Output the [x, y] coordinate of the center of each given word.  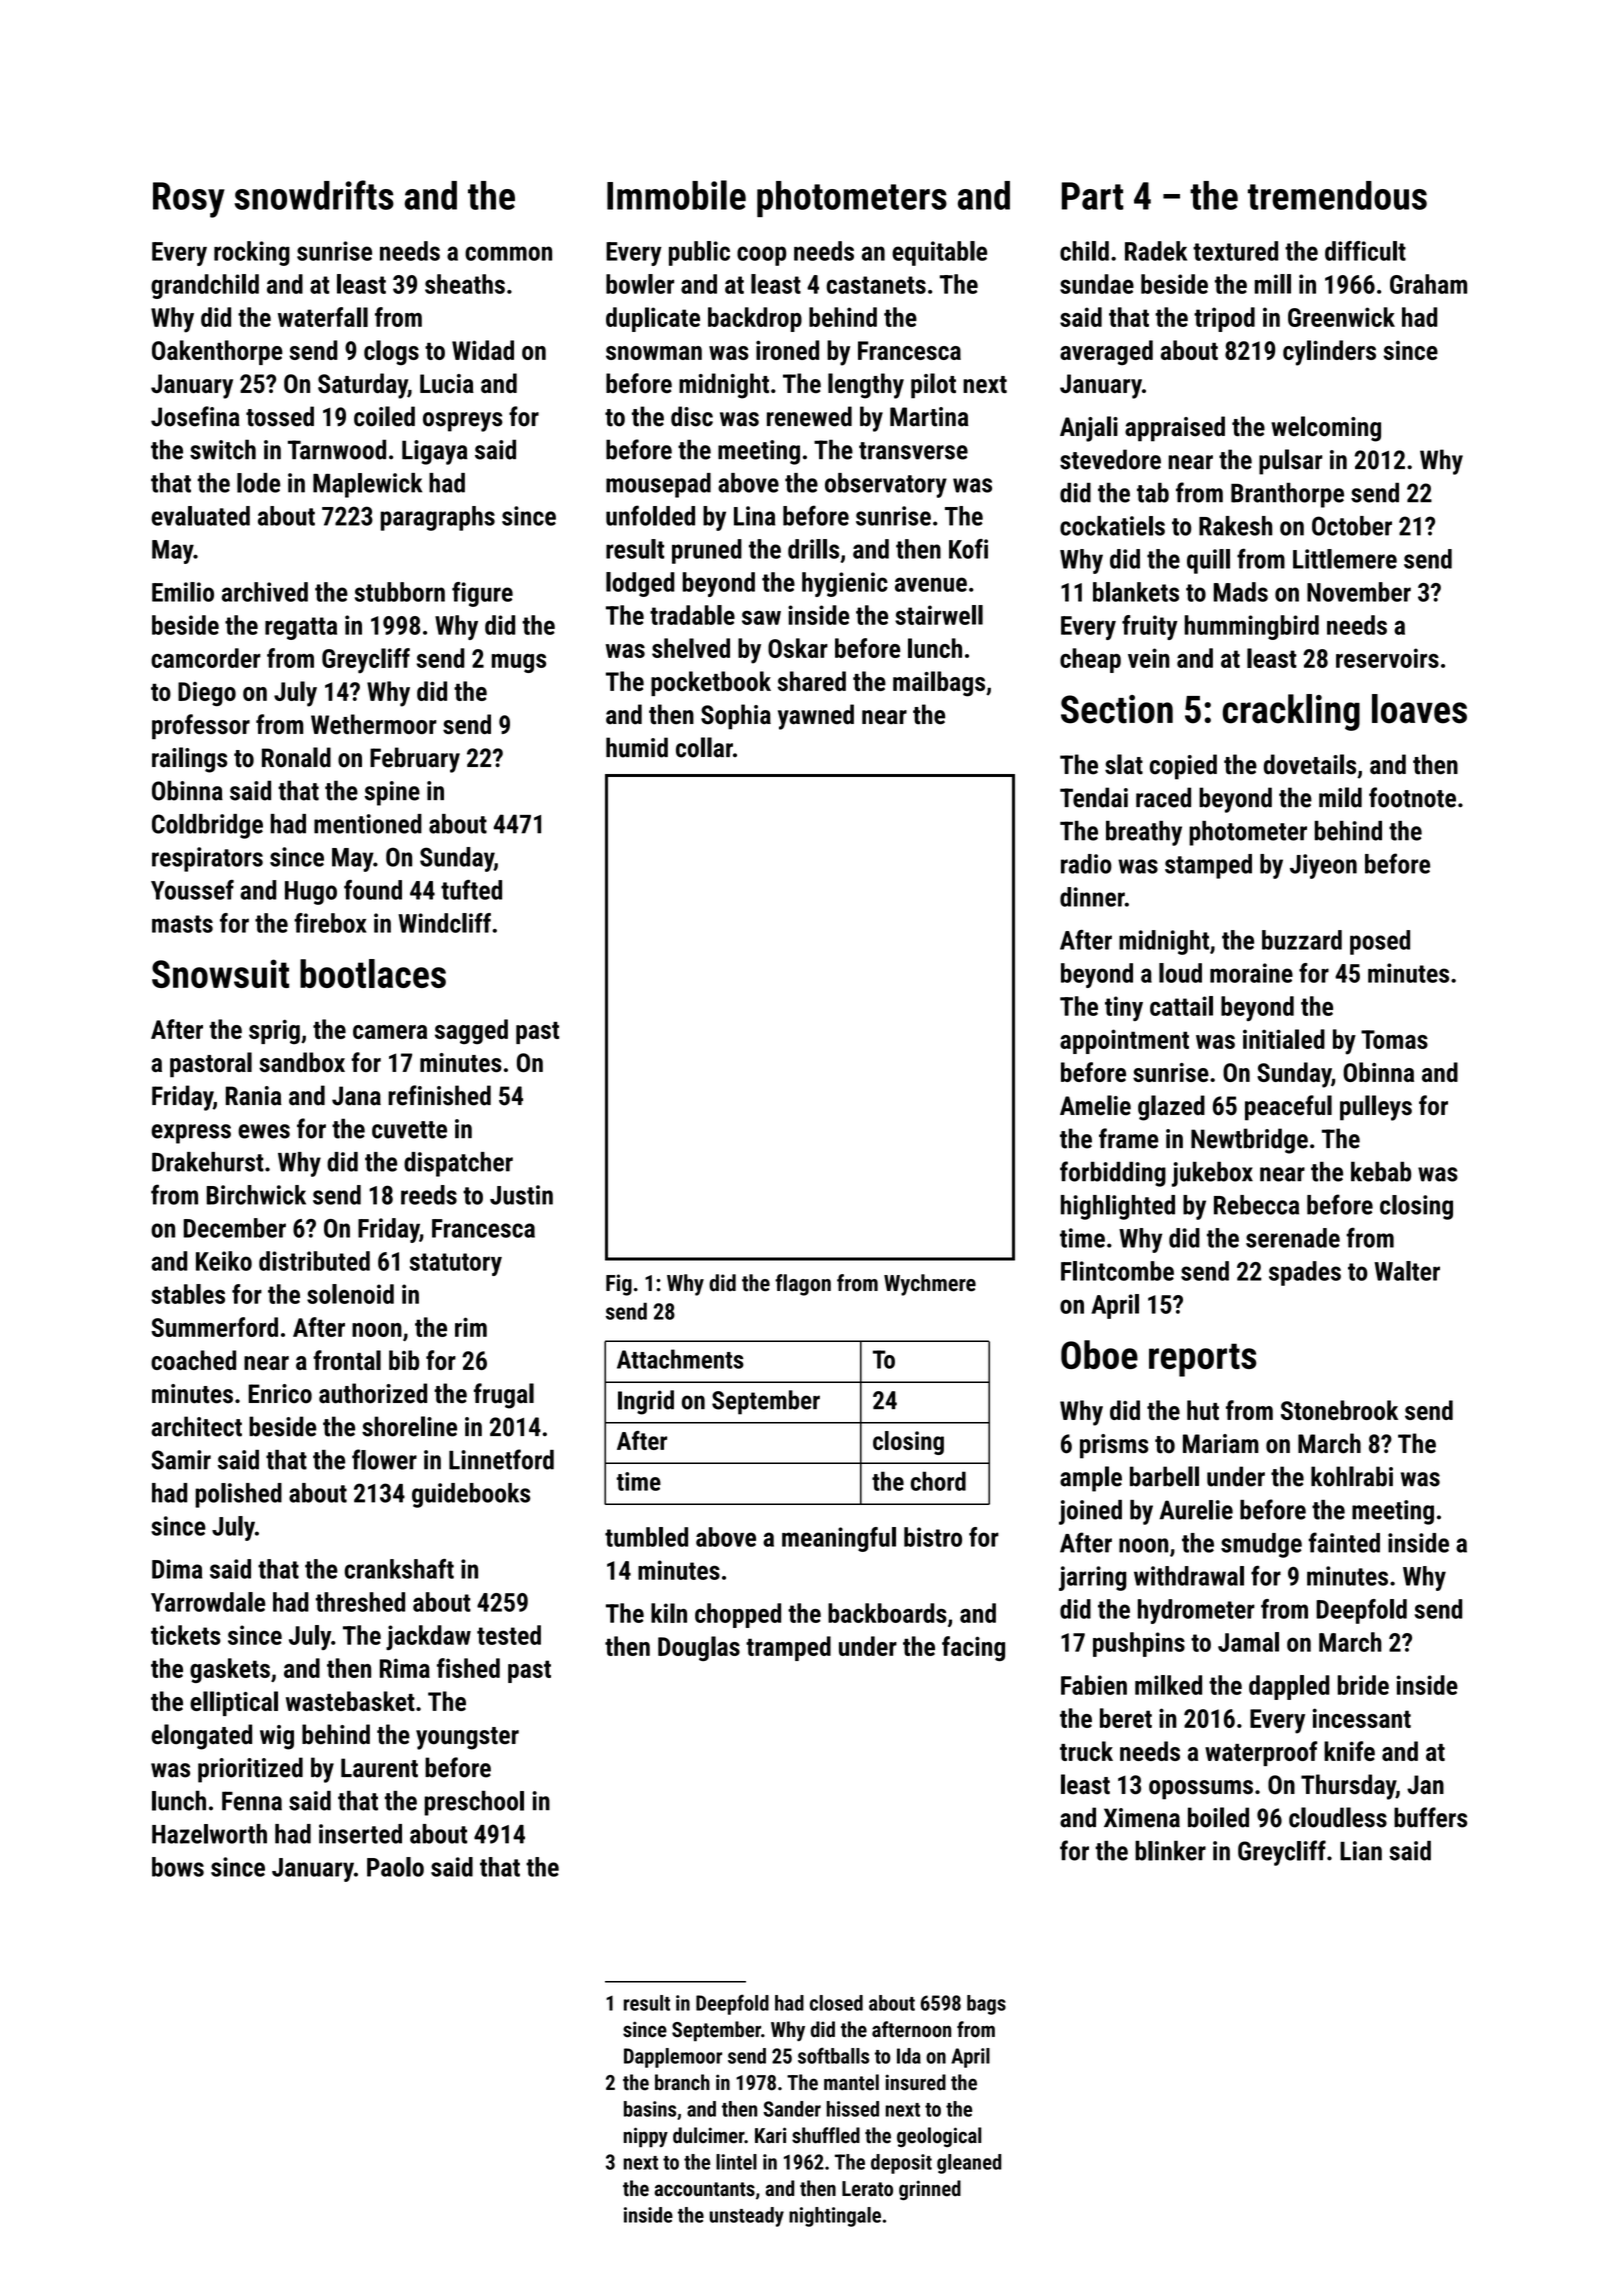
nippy [646, 2137]
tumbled [646, 1537]
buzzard [1302, 940]
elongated [202, 1737]
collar [704, 747]
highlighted [1118, 1207]
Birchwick [256, 1195]
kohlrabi [1352, 1476]
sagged [471, 1032]
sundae [1097, 284]
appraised [1175, 429]
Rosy [189, 200]
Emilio [183, 592]
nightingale [835, 2217]
